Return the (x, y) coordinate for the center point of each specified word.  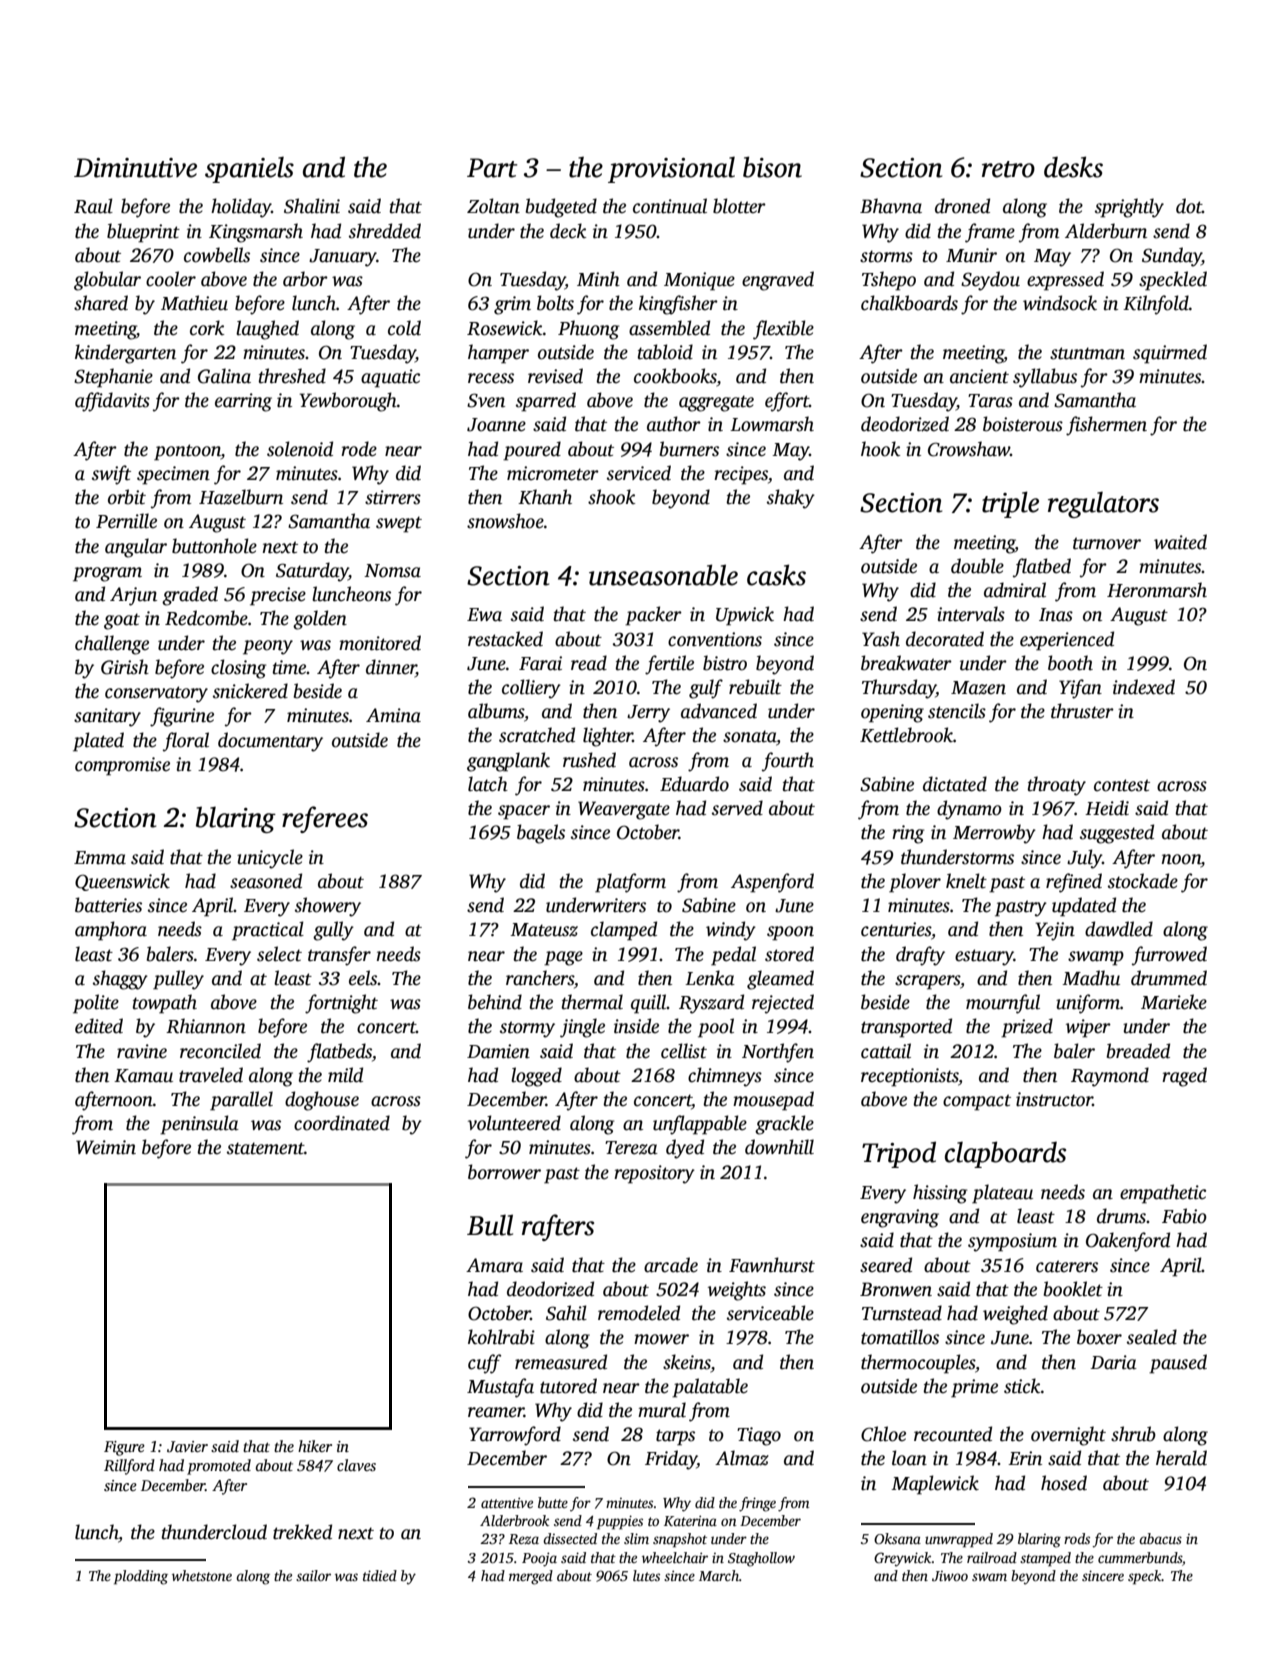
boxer (1099, 1337)
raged (1184, 1077)
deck (568, 231)
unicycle (270, 859)
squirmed (1170, 354)
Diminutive (135, 168)
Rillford (129, 1467)
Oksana (897, 1538)
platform (630, 883)
